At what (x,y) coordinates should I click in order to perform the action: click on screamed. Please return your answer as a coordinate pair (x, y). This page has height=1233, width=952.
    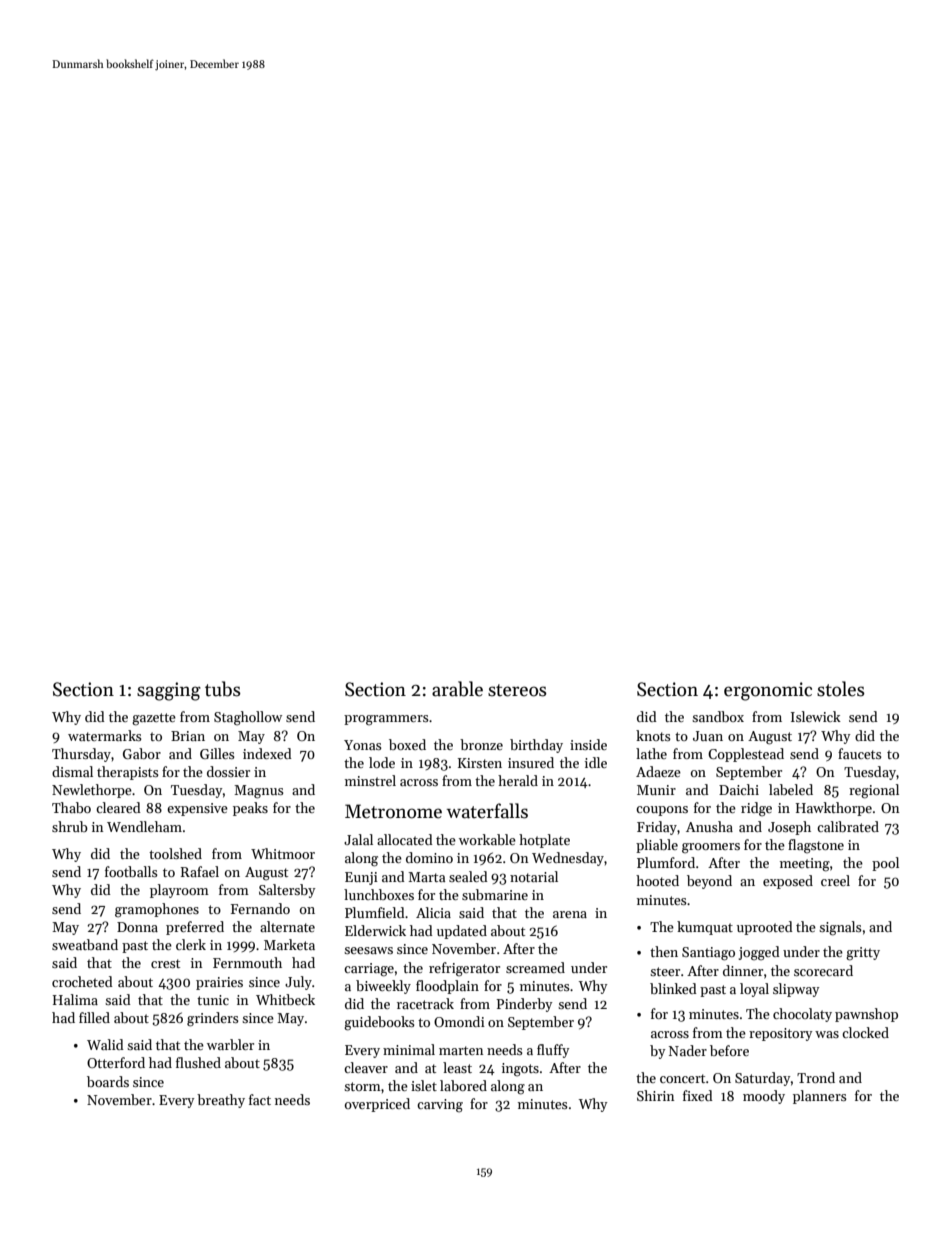
    Looking at the image, I should click on (535, 967).
